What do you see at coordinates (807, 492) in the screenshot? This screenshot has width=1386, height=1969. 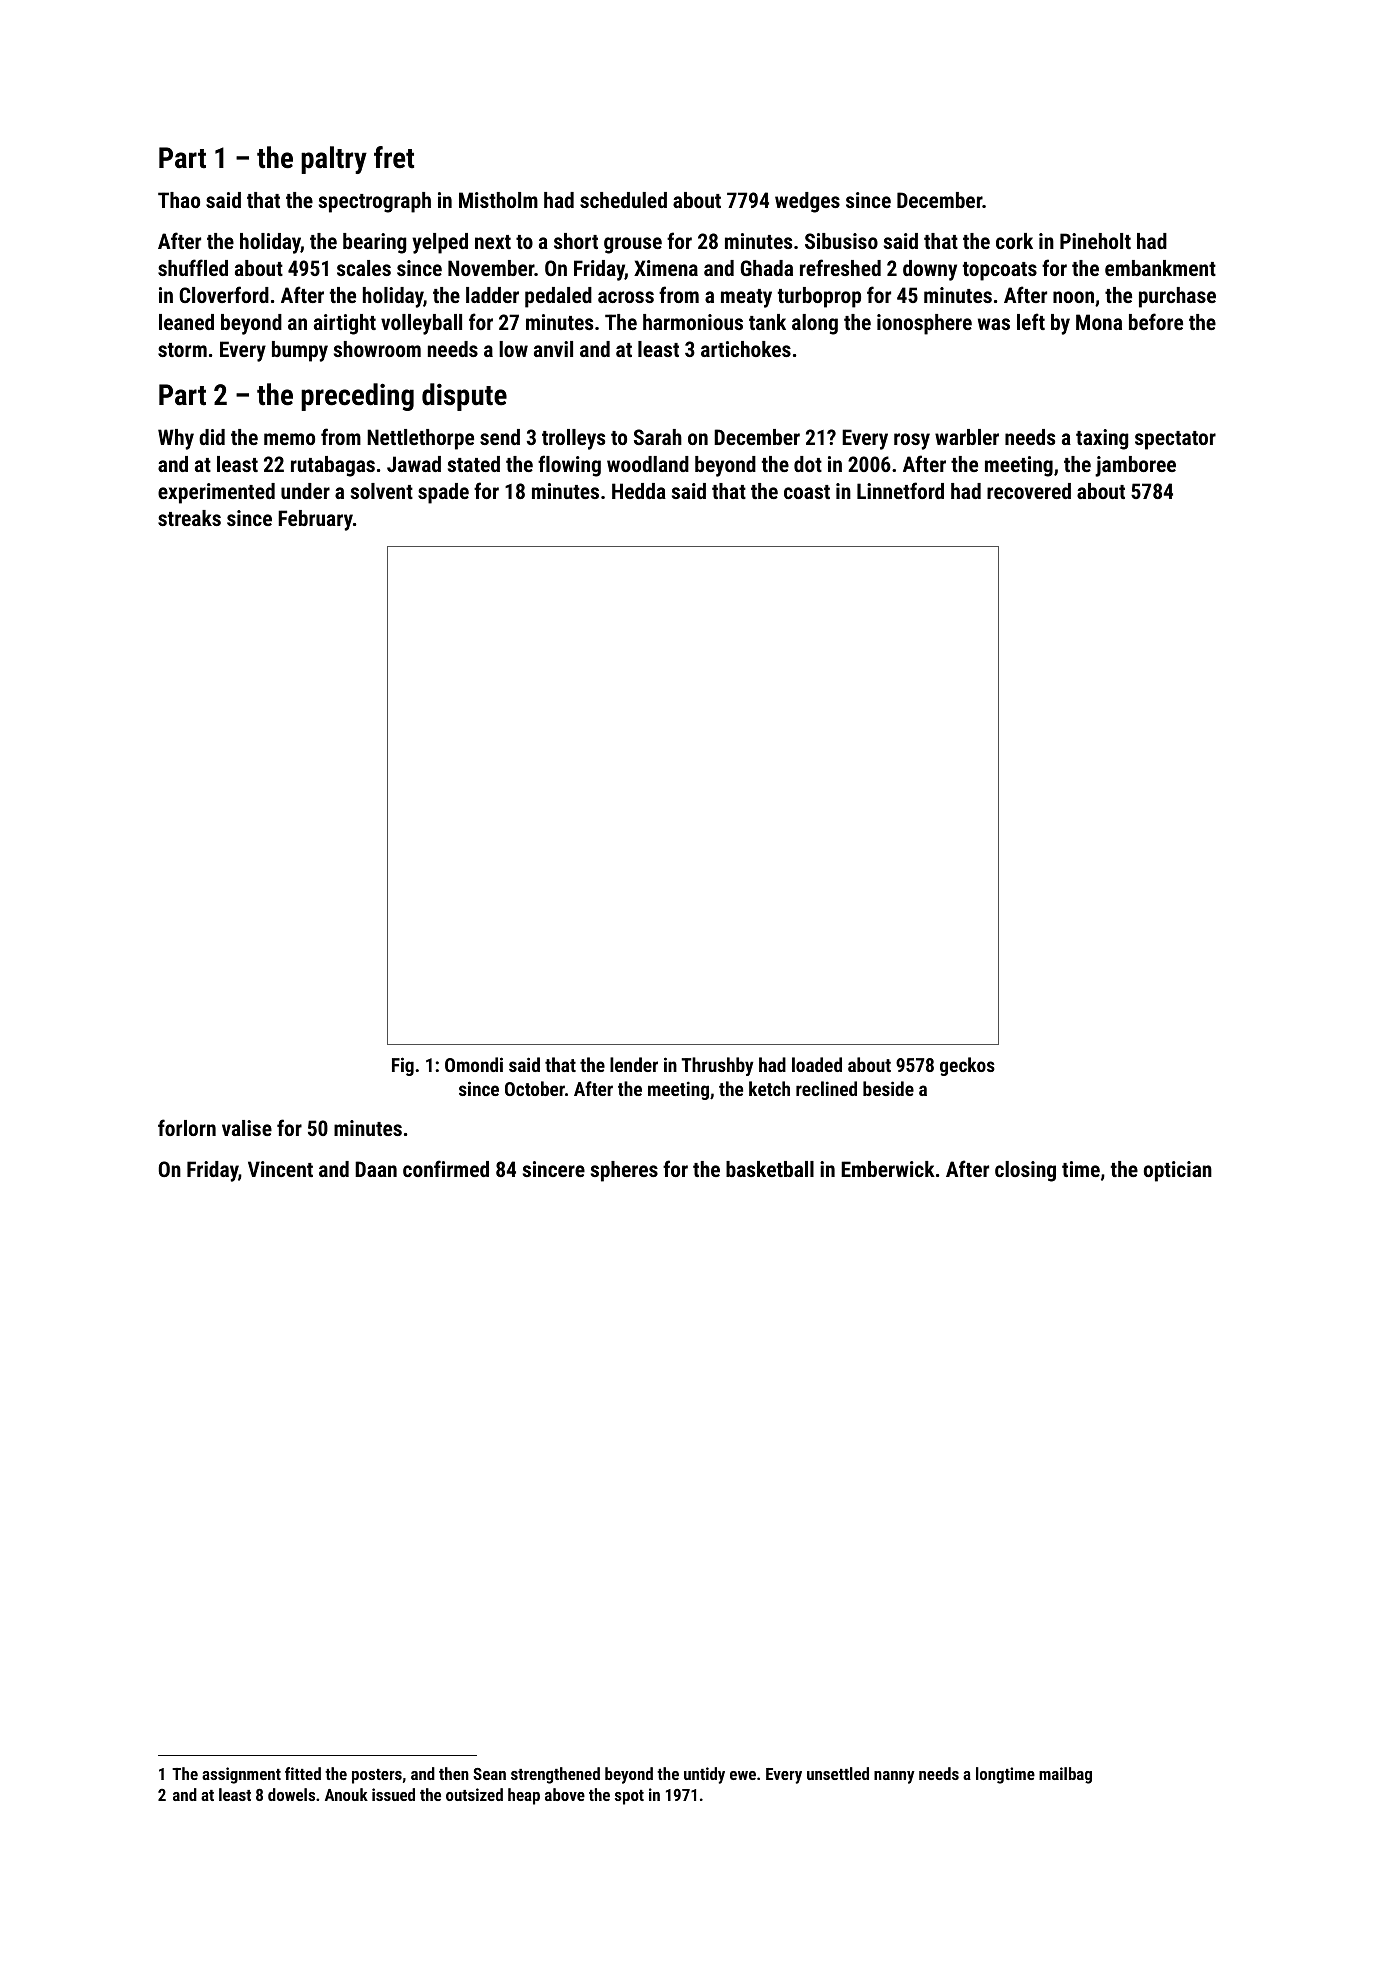 I see `coast` at bounding box center [807, 492].
